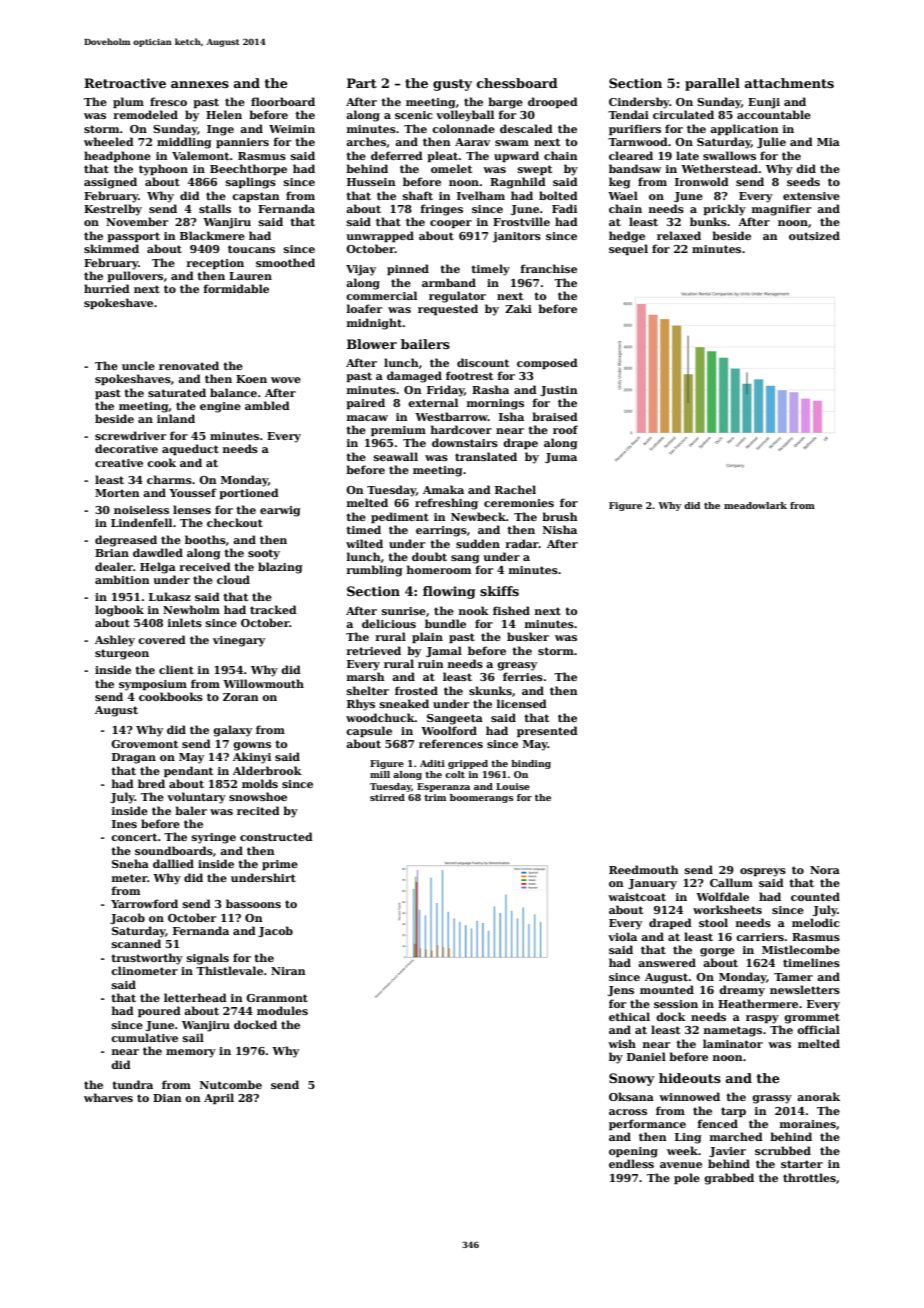 The image size is (924, 1308). What do you see at coordinates (644, 869) in the page?
I see `Reedmouth` at bounding box center [644, 869].
